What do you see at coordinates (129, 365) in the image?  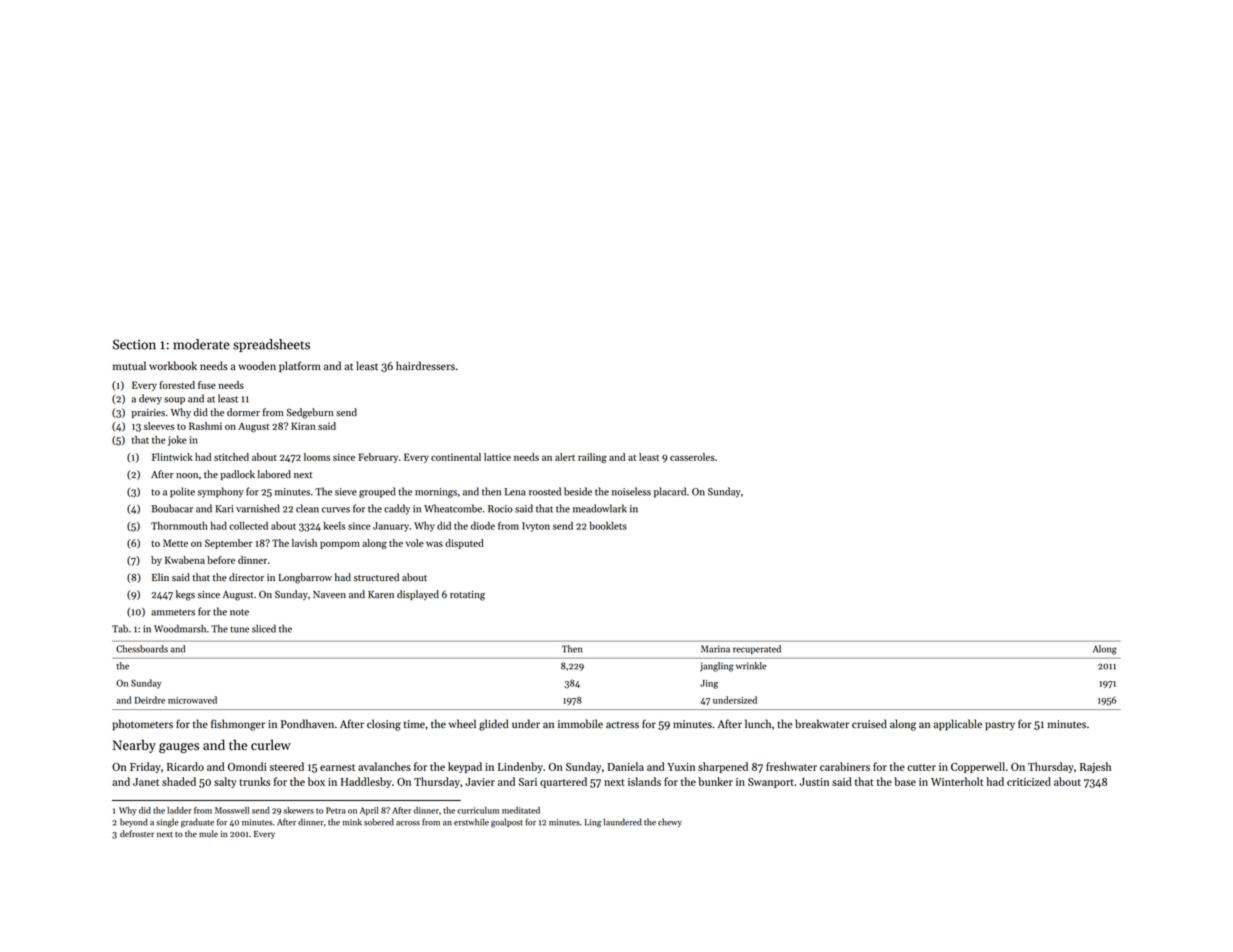 I see `mutual` at bounding box center [129, 365].
